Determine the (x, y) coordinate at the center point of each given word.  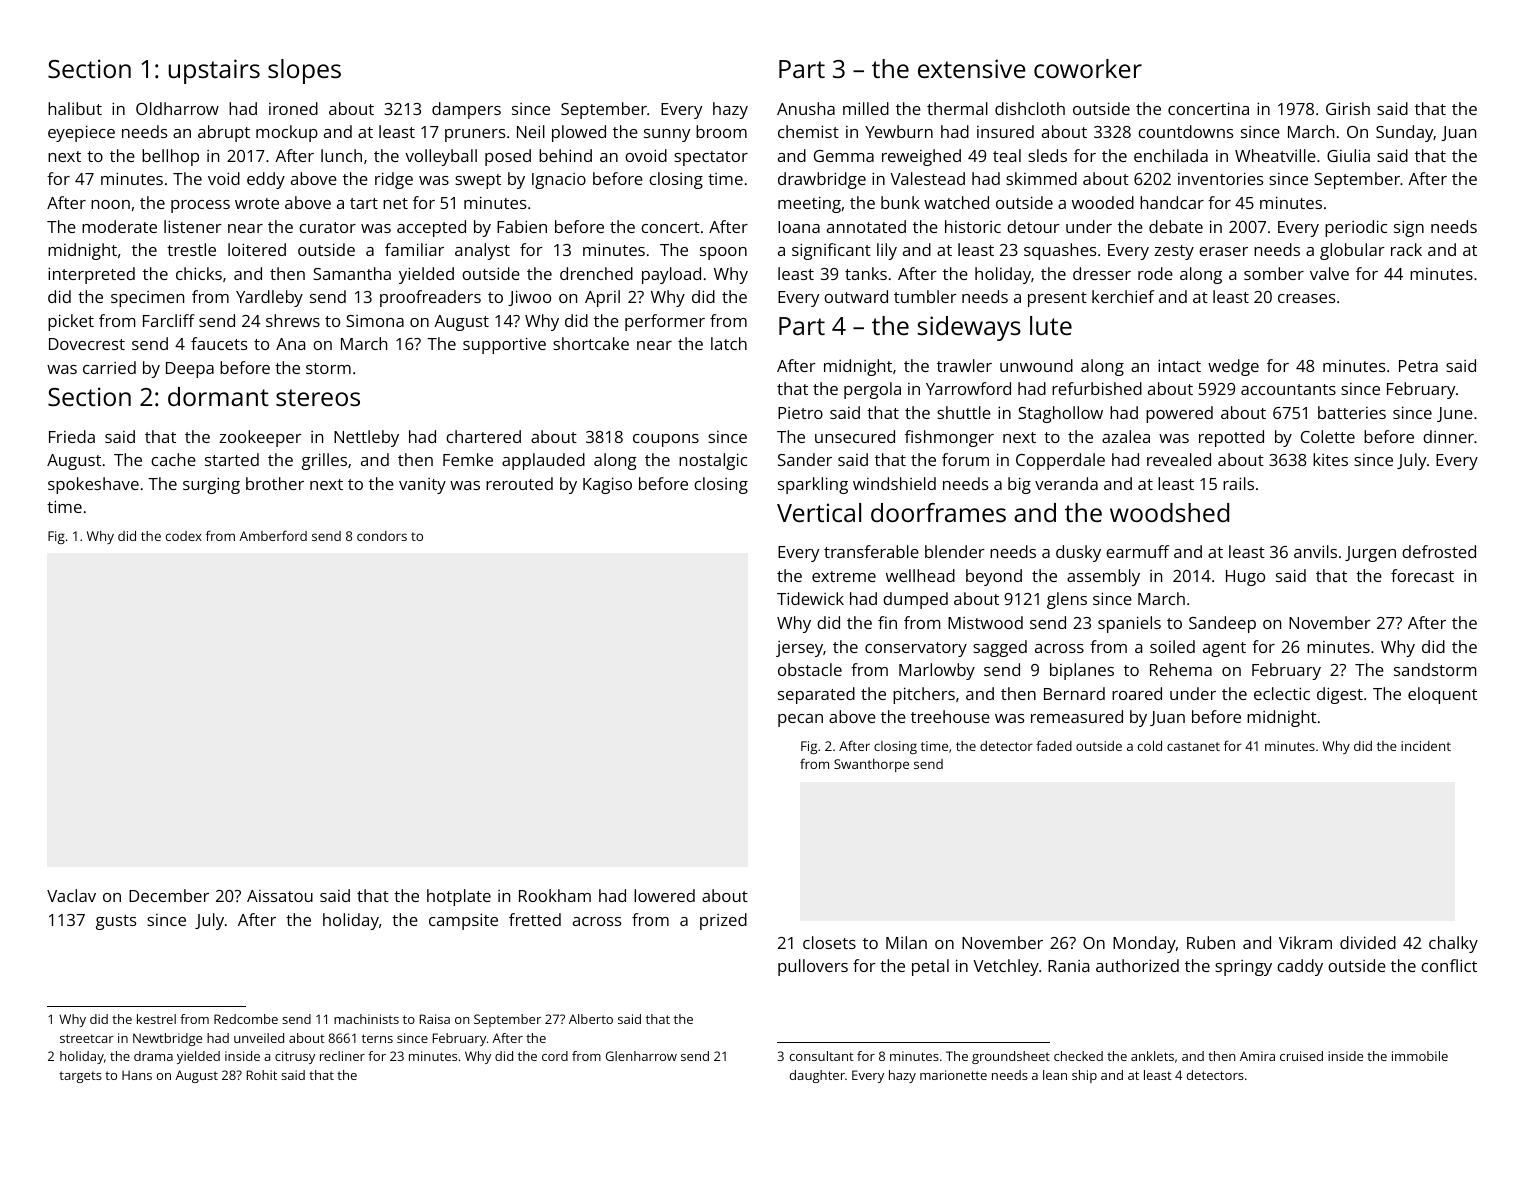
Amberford (273, 535)
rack (1406, 249)
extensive (972, 68)
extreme (844, 576)
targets (80, 1077)
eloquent (1442, 695)
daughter (817, 1076)
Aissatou (280, 896)
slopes (304, 71)
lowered (664, 895)
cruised (1301, 1056)
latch (729, 343)
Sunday (1405, 133)
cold (1150, 746)
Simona (375, 321)
